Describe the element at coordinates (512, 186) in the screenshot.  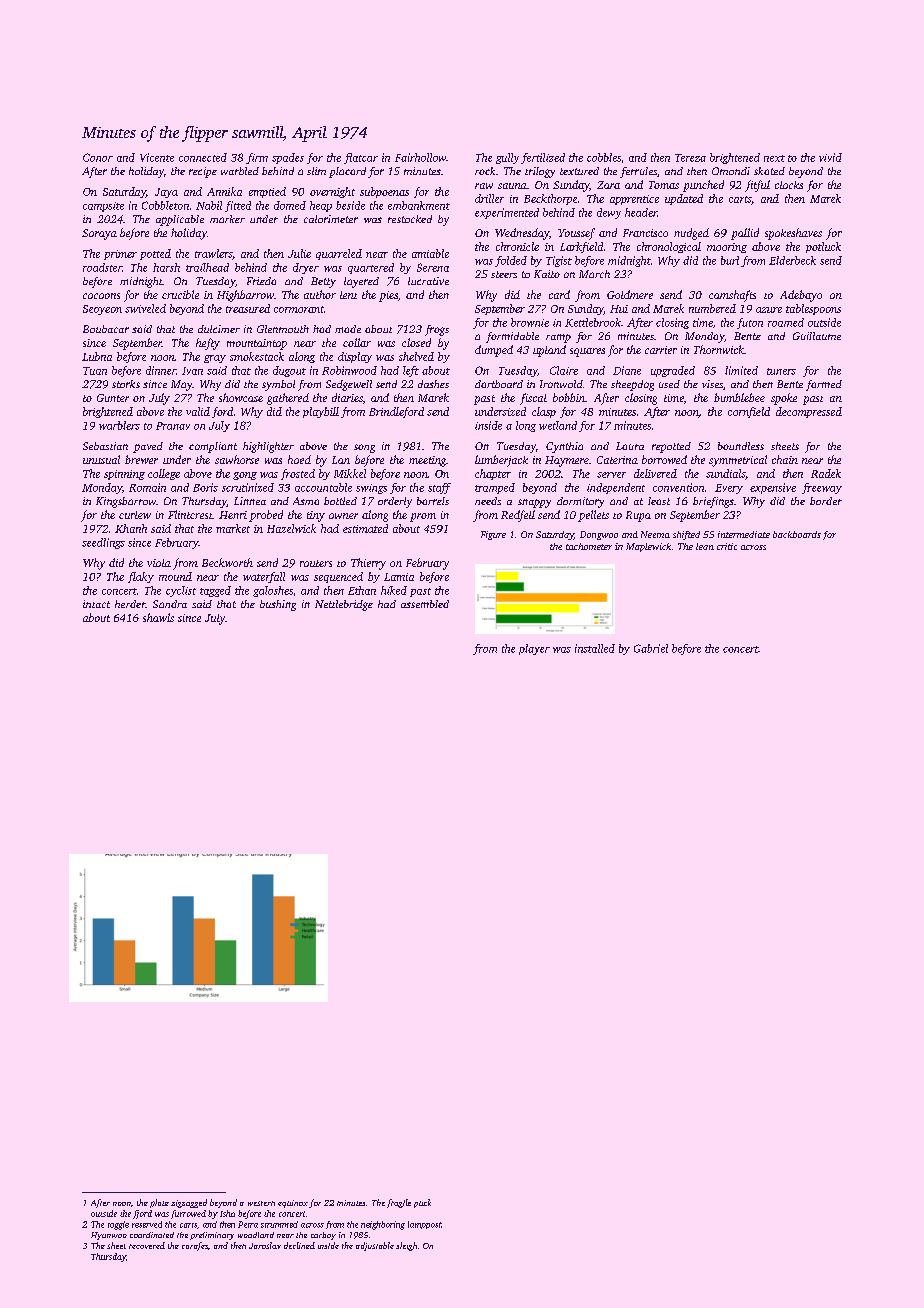
I see `sauna` at that location.
